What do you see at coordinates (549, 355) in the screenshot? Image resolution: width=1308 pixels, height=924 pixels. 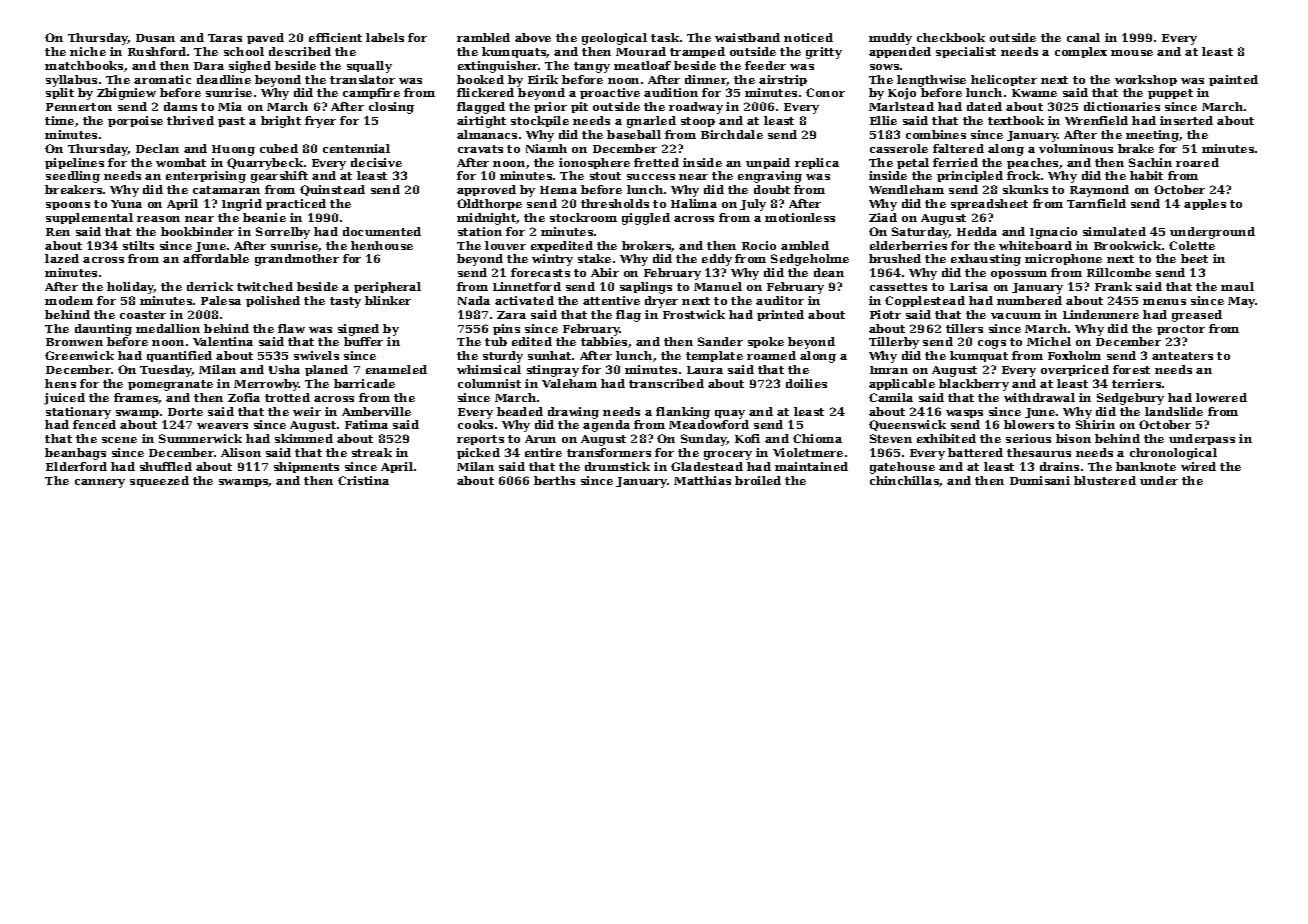 I see `sunhat` at bounding box center [549, 355].
